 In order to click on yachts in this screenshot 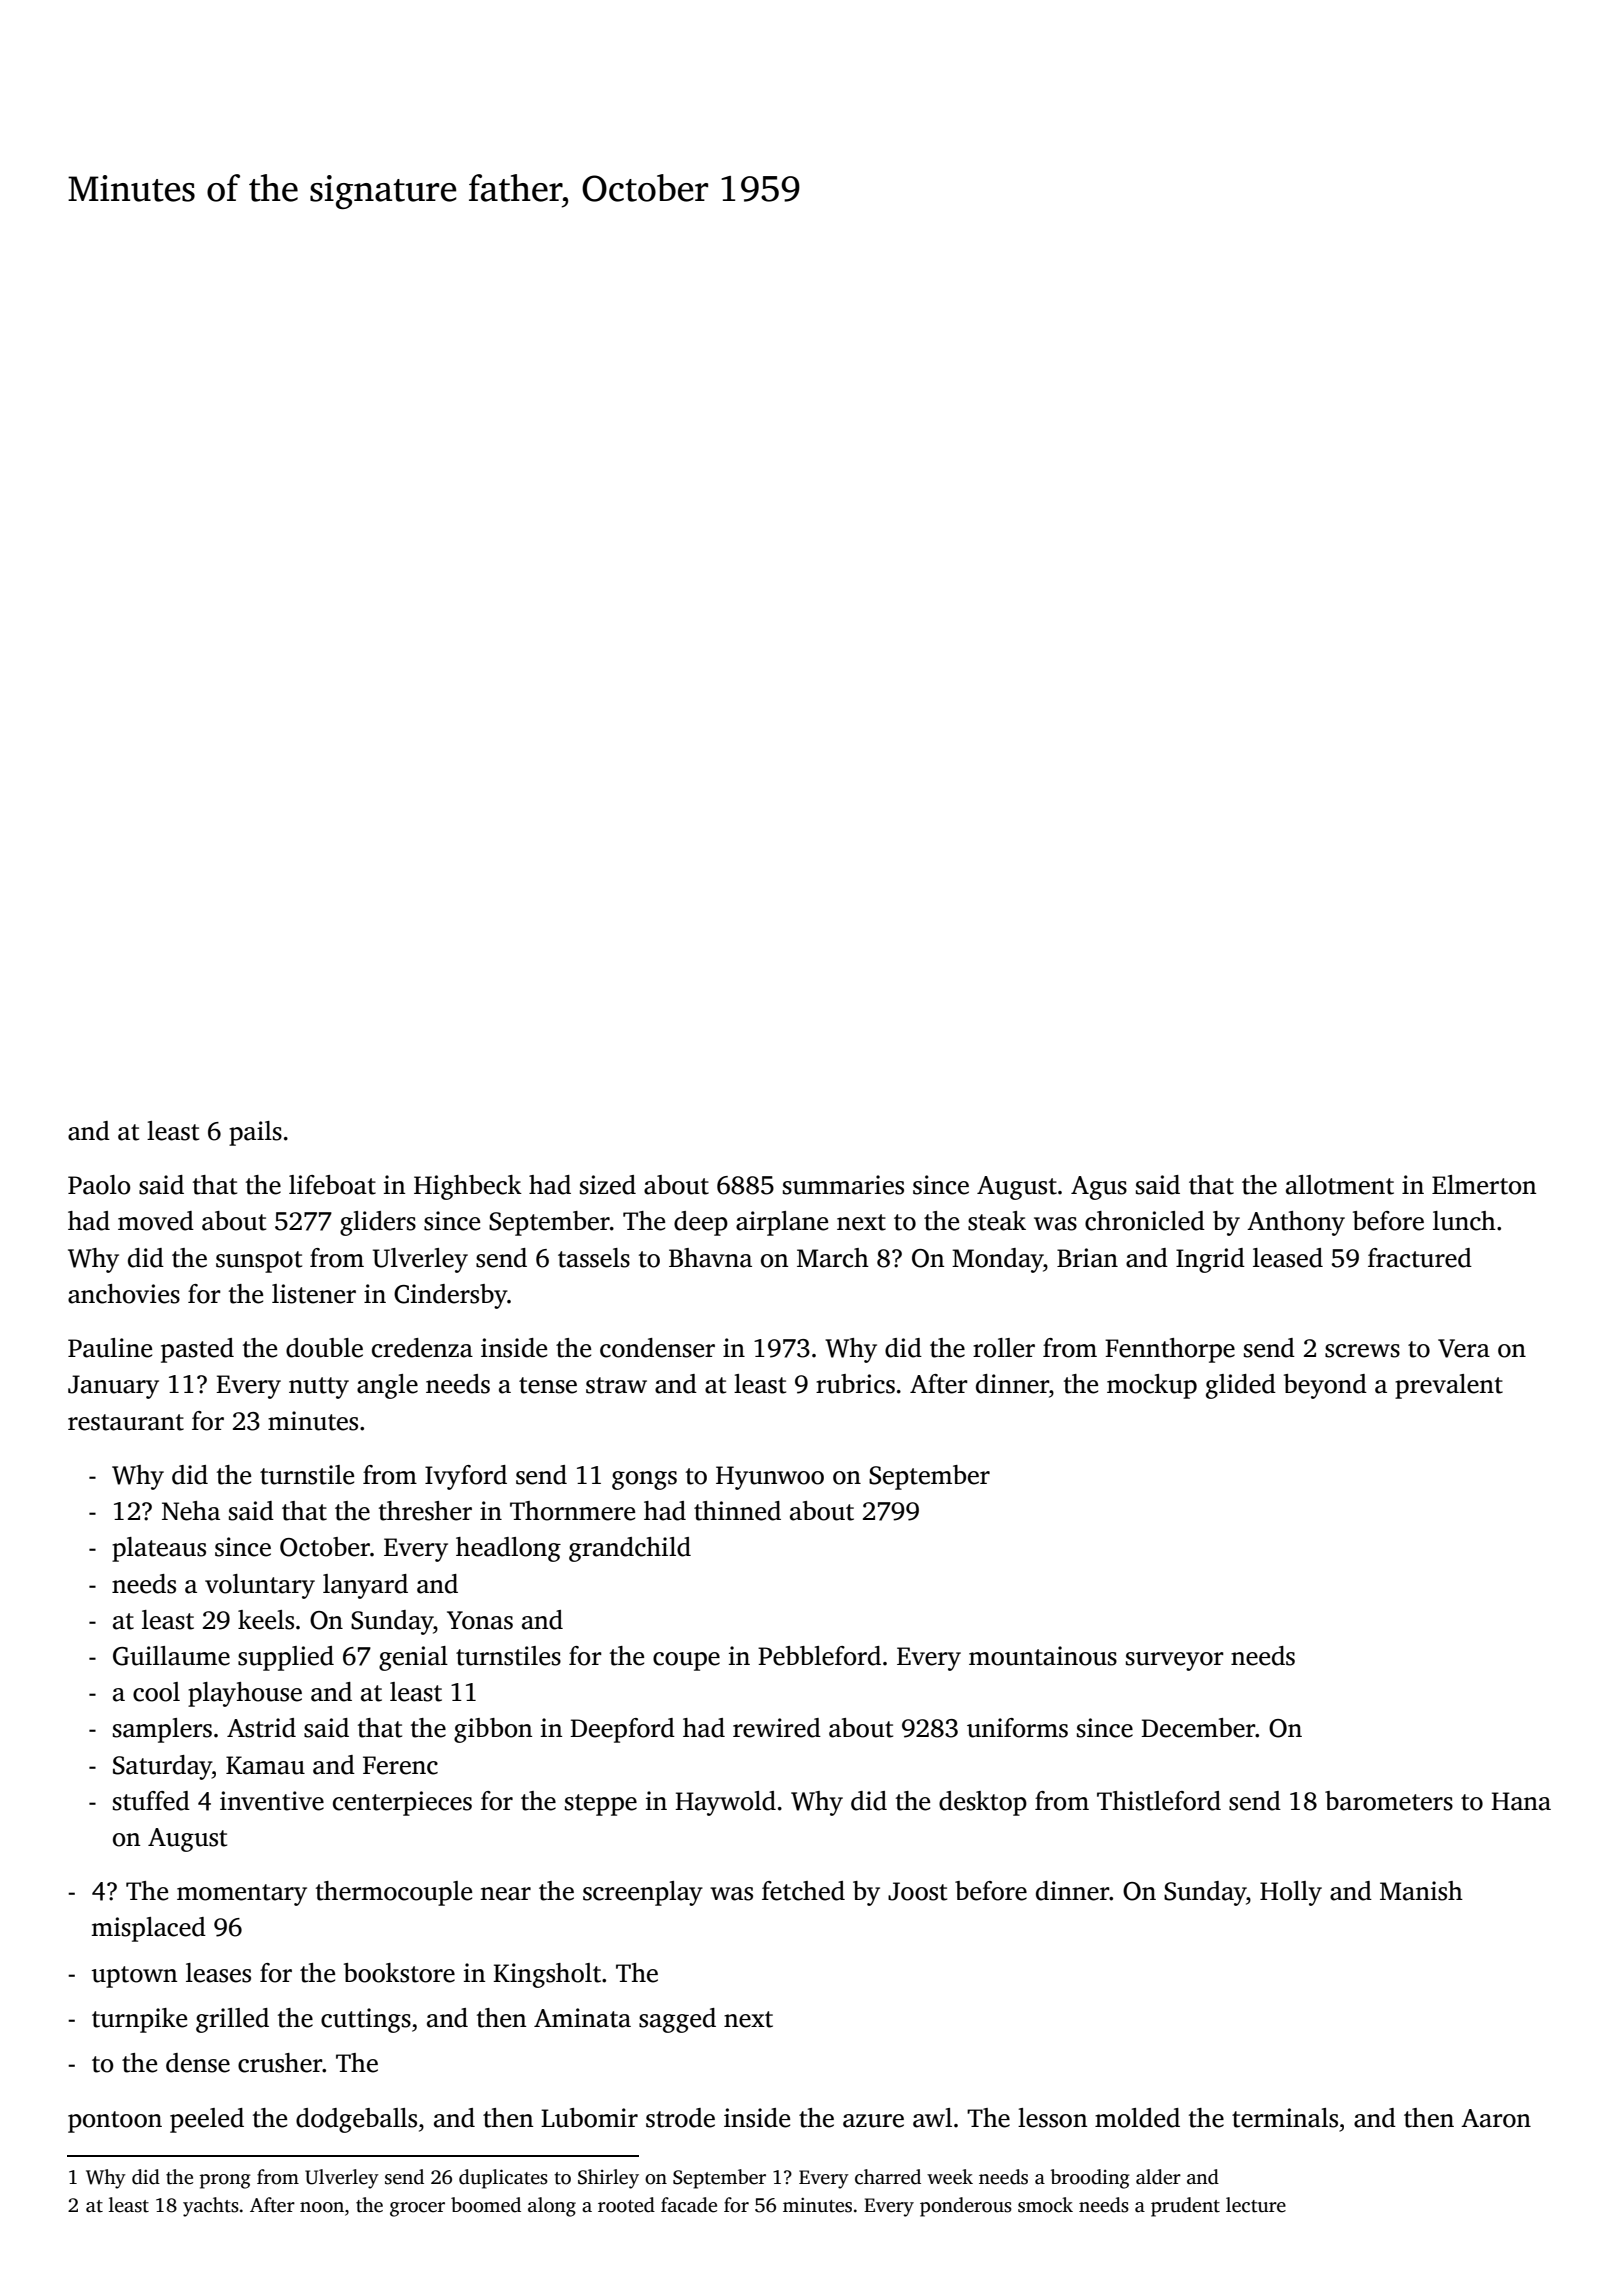, I will do `click(211, 2207)`.
